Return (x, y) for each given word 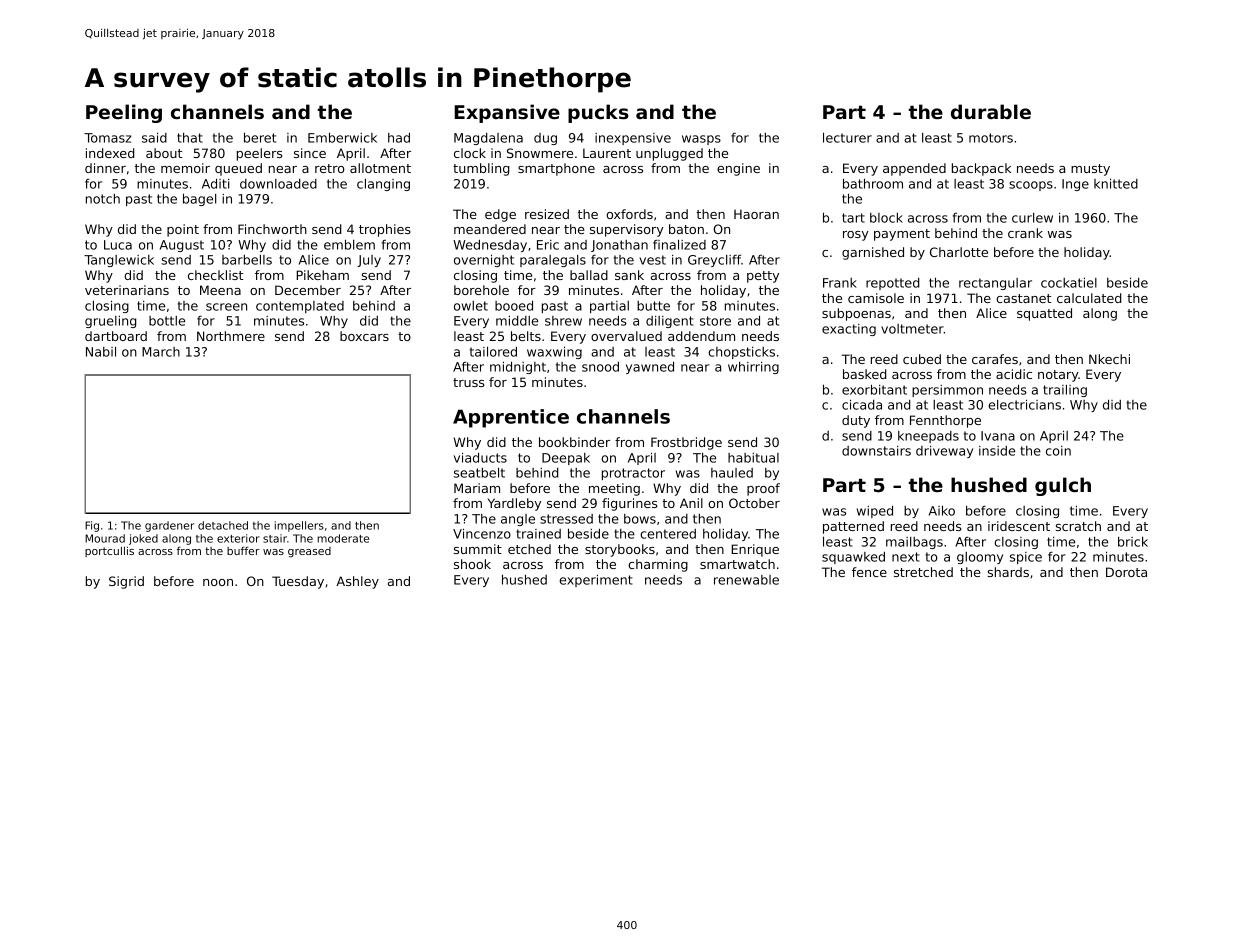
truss (468, 382)
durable (991, 111)
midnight (518, 367)
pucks (598, 113)
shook (472, 564)
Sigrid (126, 582)
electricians (1024, 404)
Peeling (124, 113)
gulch (1063, 486)
